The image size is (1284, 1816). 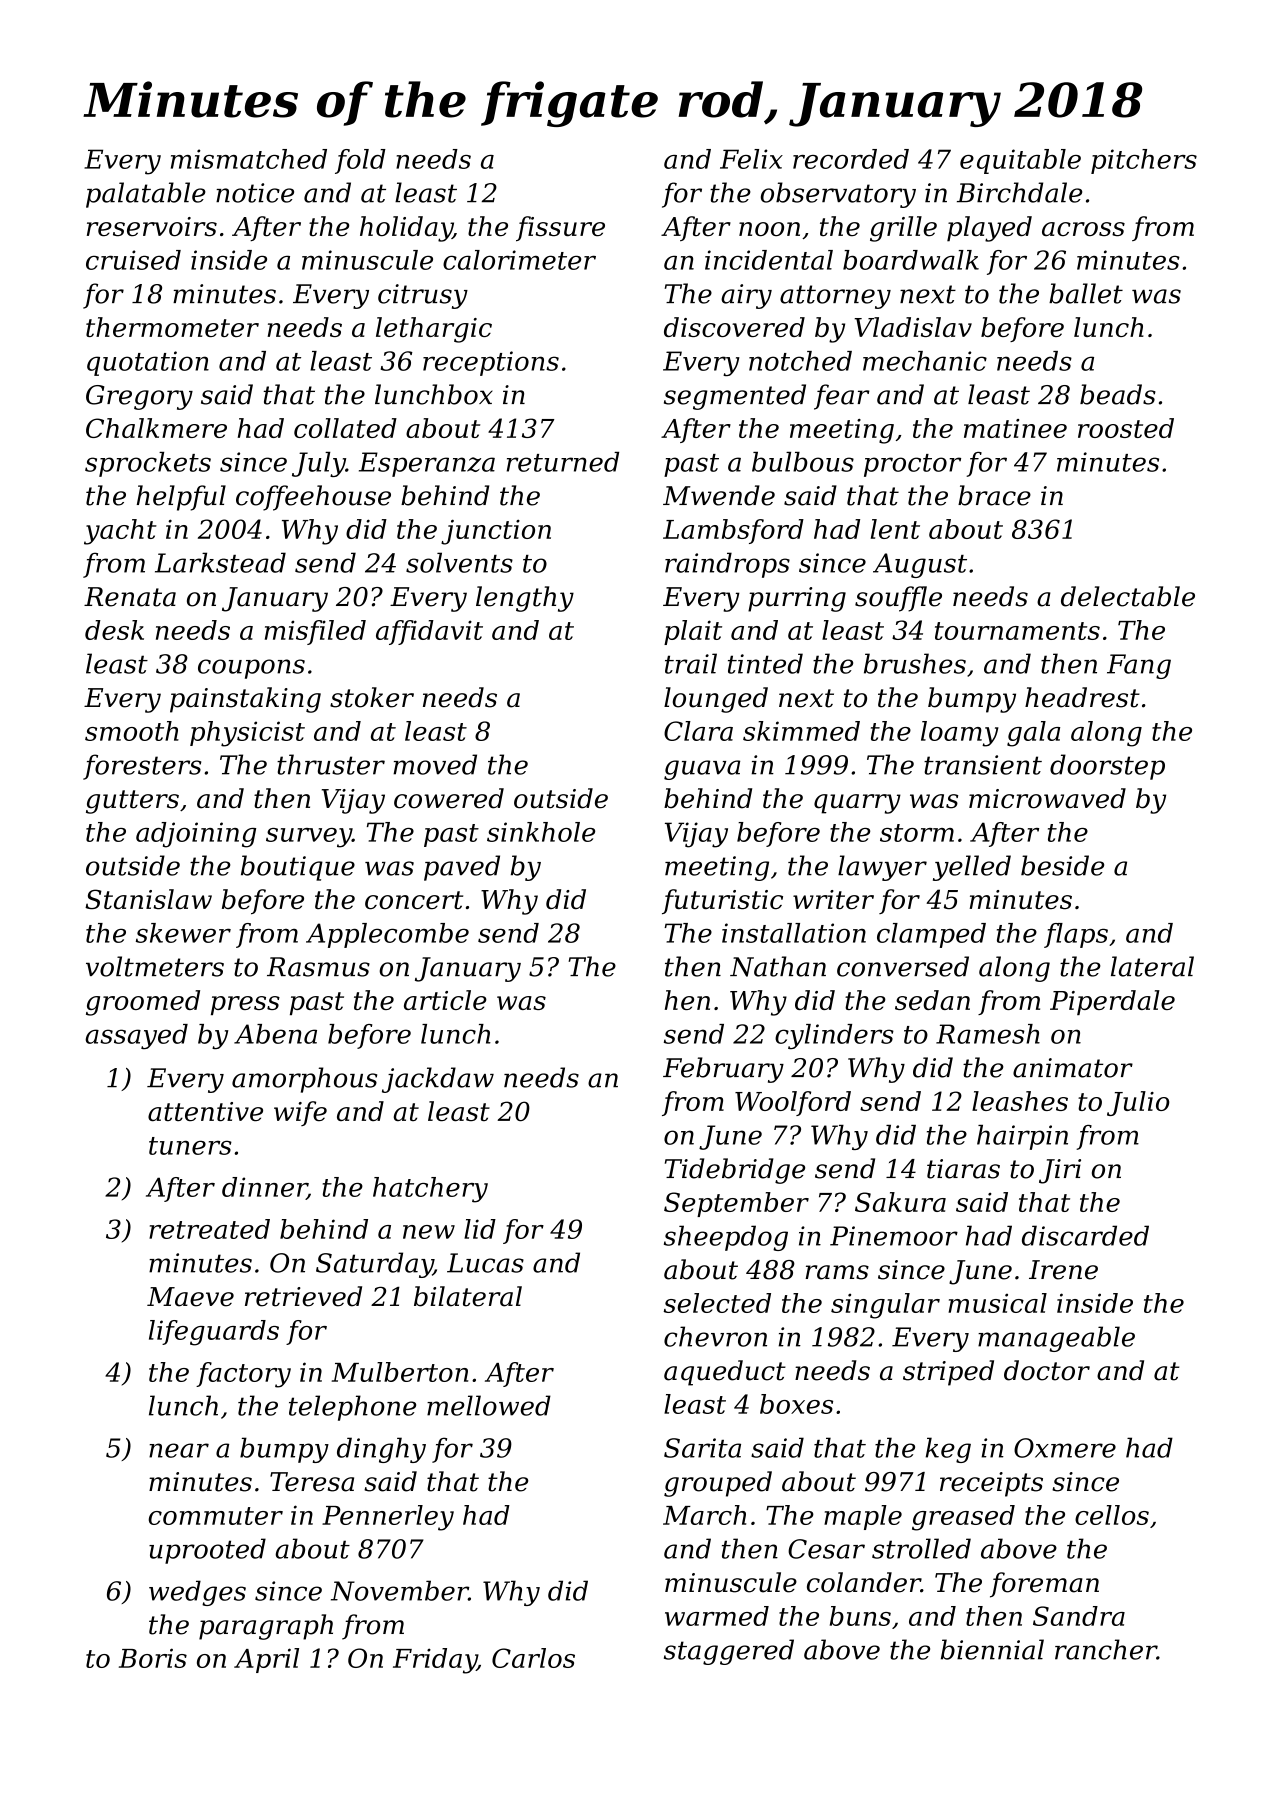 I want to click on cylinders, so click(x=834, y=1036).
